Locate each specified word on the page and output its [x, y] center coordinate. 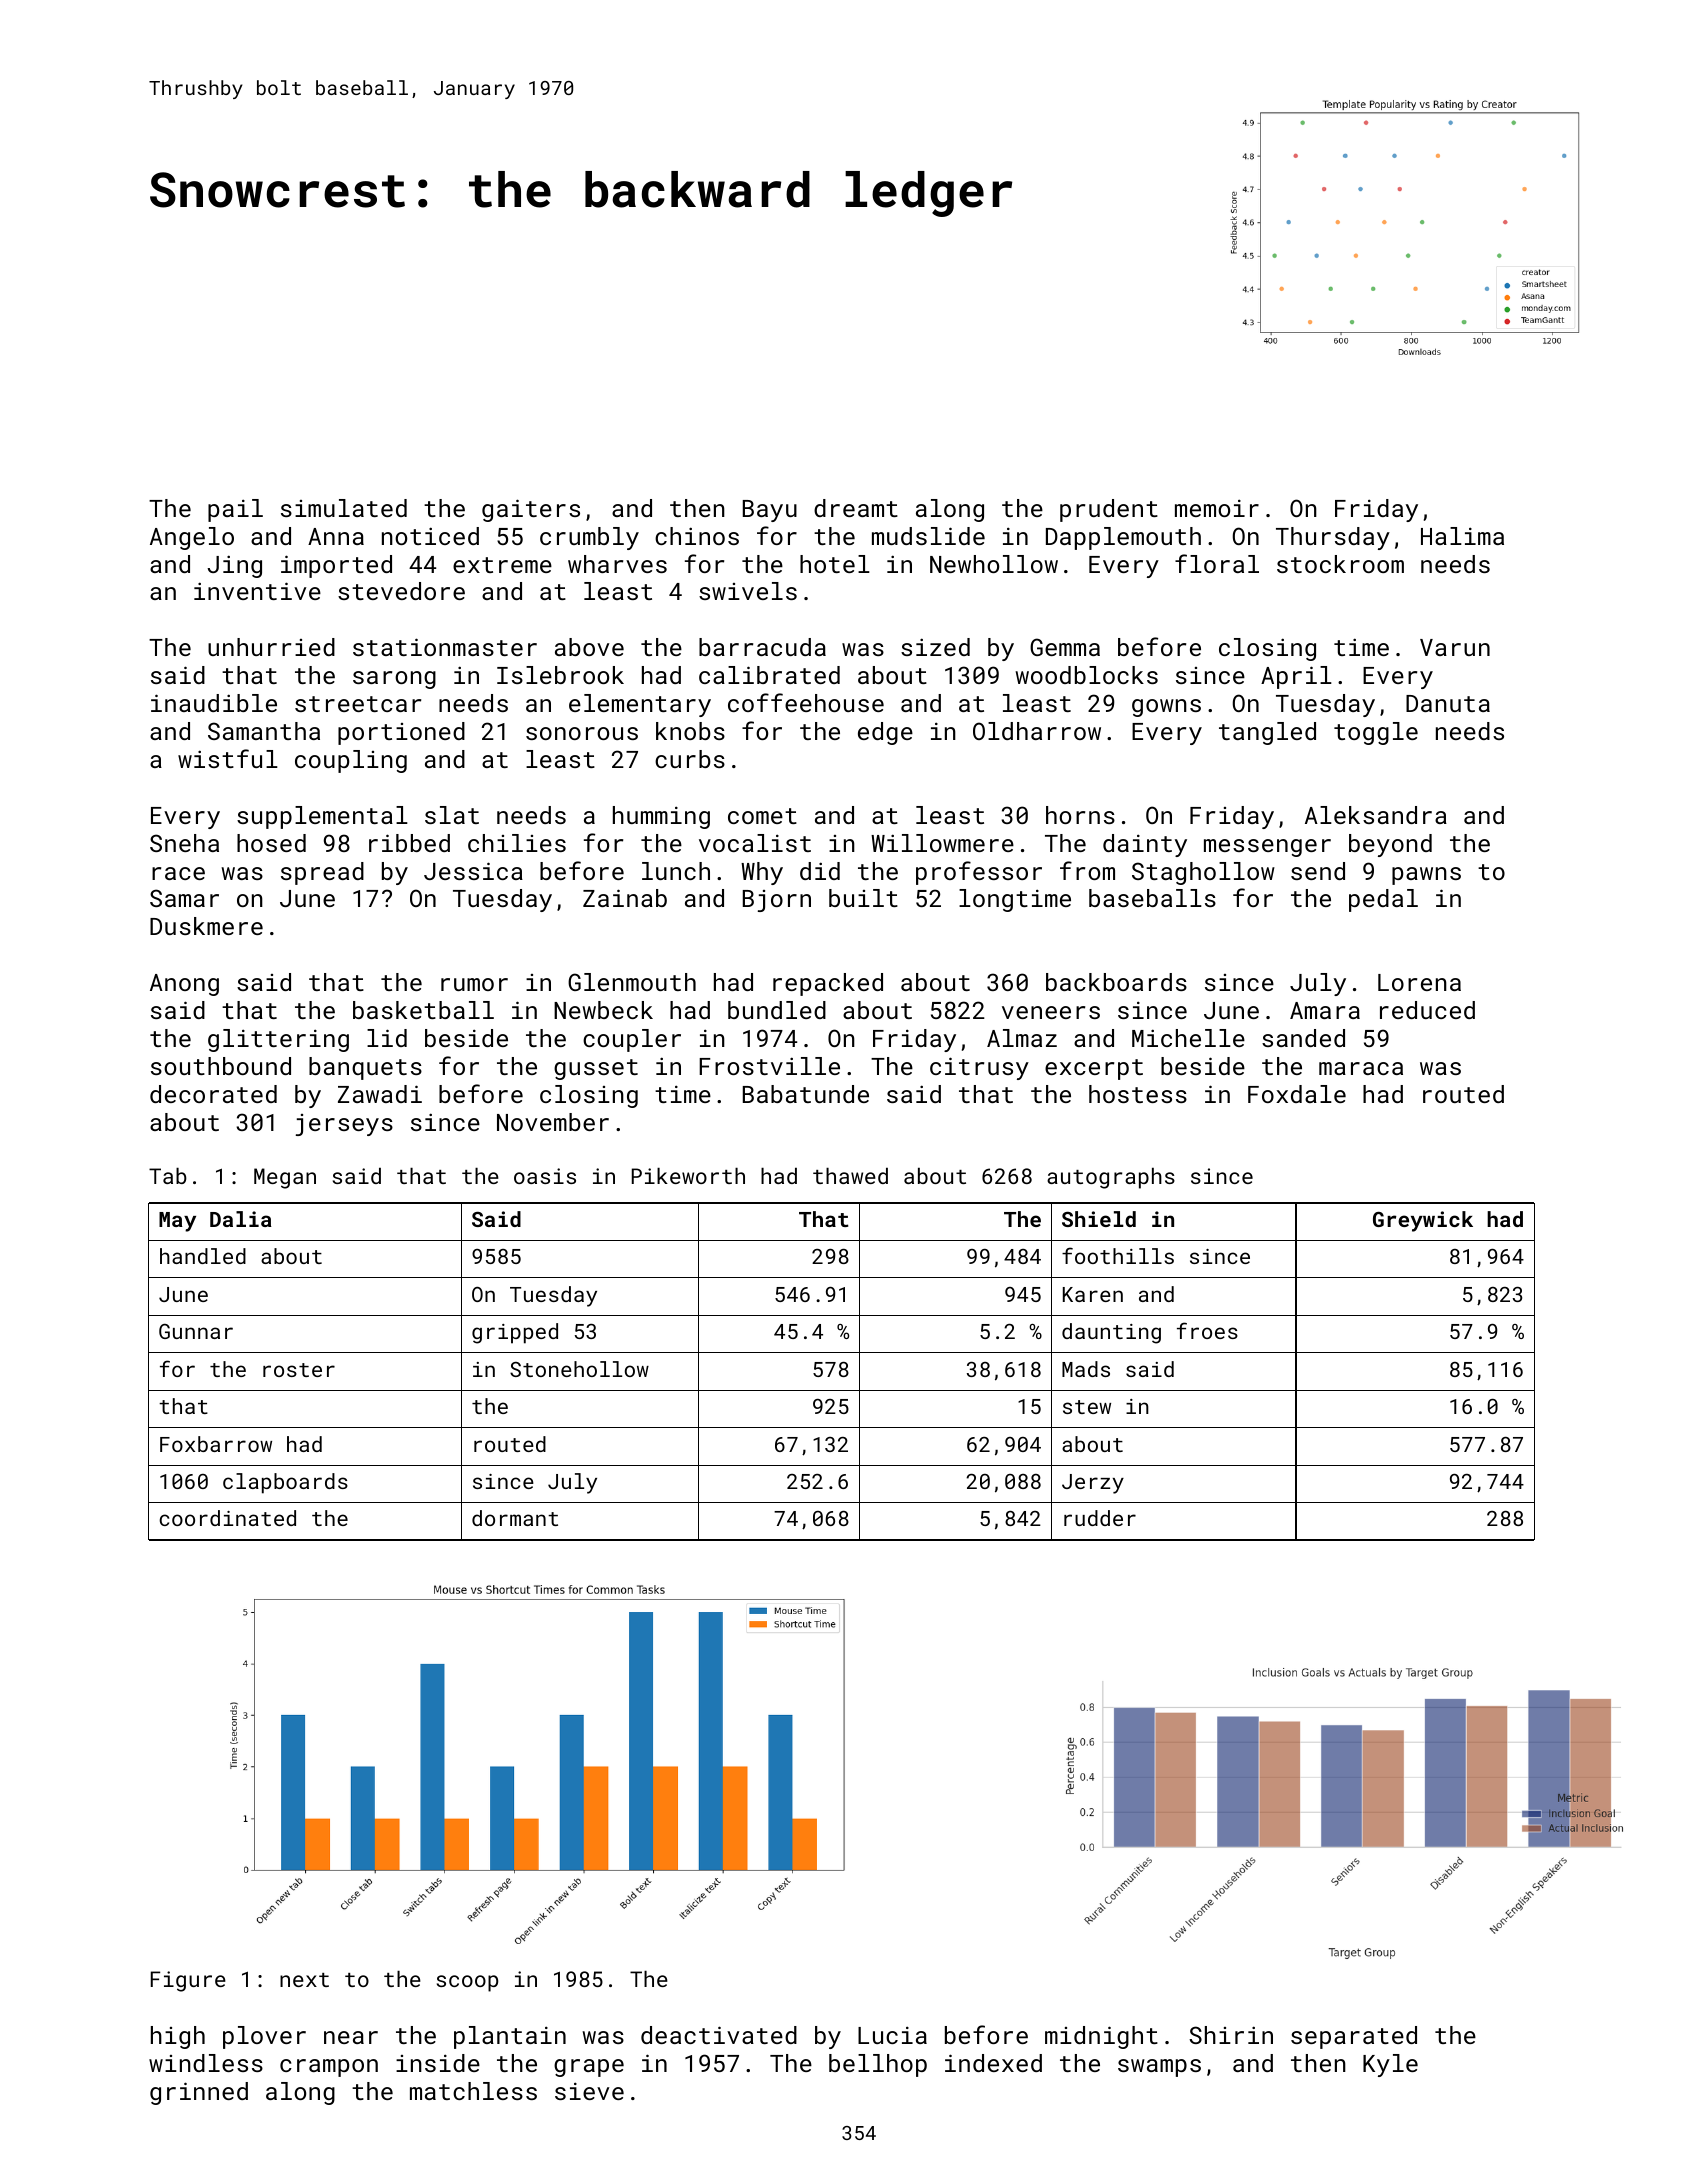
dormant [515, 1518]
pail [235, 510]
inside [438, 2063]
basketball [423, 1010]
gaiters [531, 510]
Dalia [240, 1219]
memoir [1217, 508]
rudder [1100, 1518]
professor [979, 873]
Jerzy [1093, 1484]
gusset [596, 1069]
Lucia [892, 2035]
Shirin [1231, 2035]
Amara [1325, 1010]
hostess [1138, 1094]
